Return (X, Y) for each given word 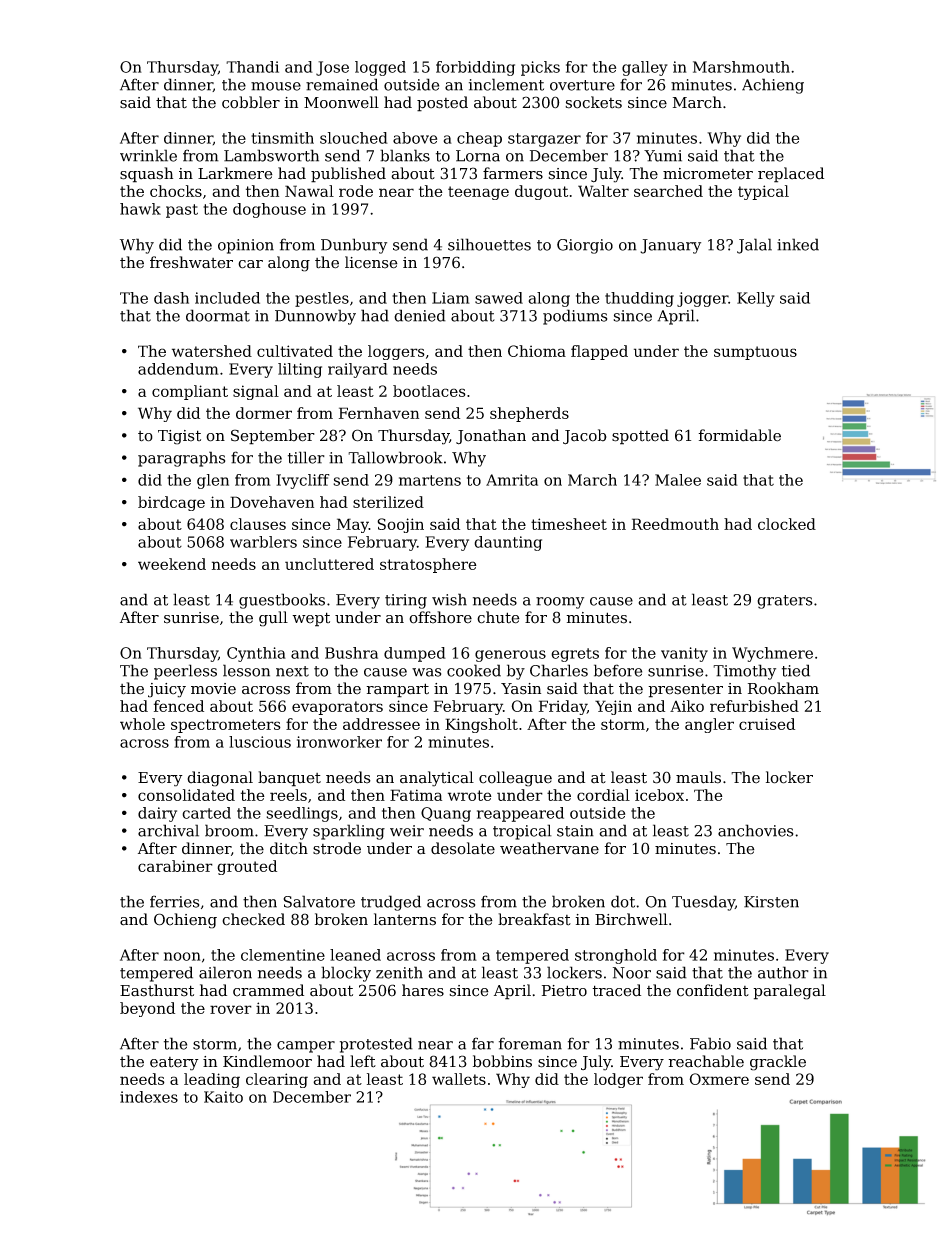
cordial (603, 795)
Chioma (537, 351)
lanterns (405, 919)
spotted (640, 437)
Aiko (687, 706)
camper (306, 1047)
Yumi (663, 156)
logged (380, 68)
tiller (306, 457)
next (292, 671)
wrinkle (148, 155)
